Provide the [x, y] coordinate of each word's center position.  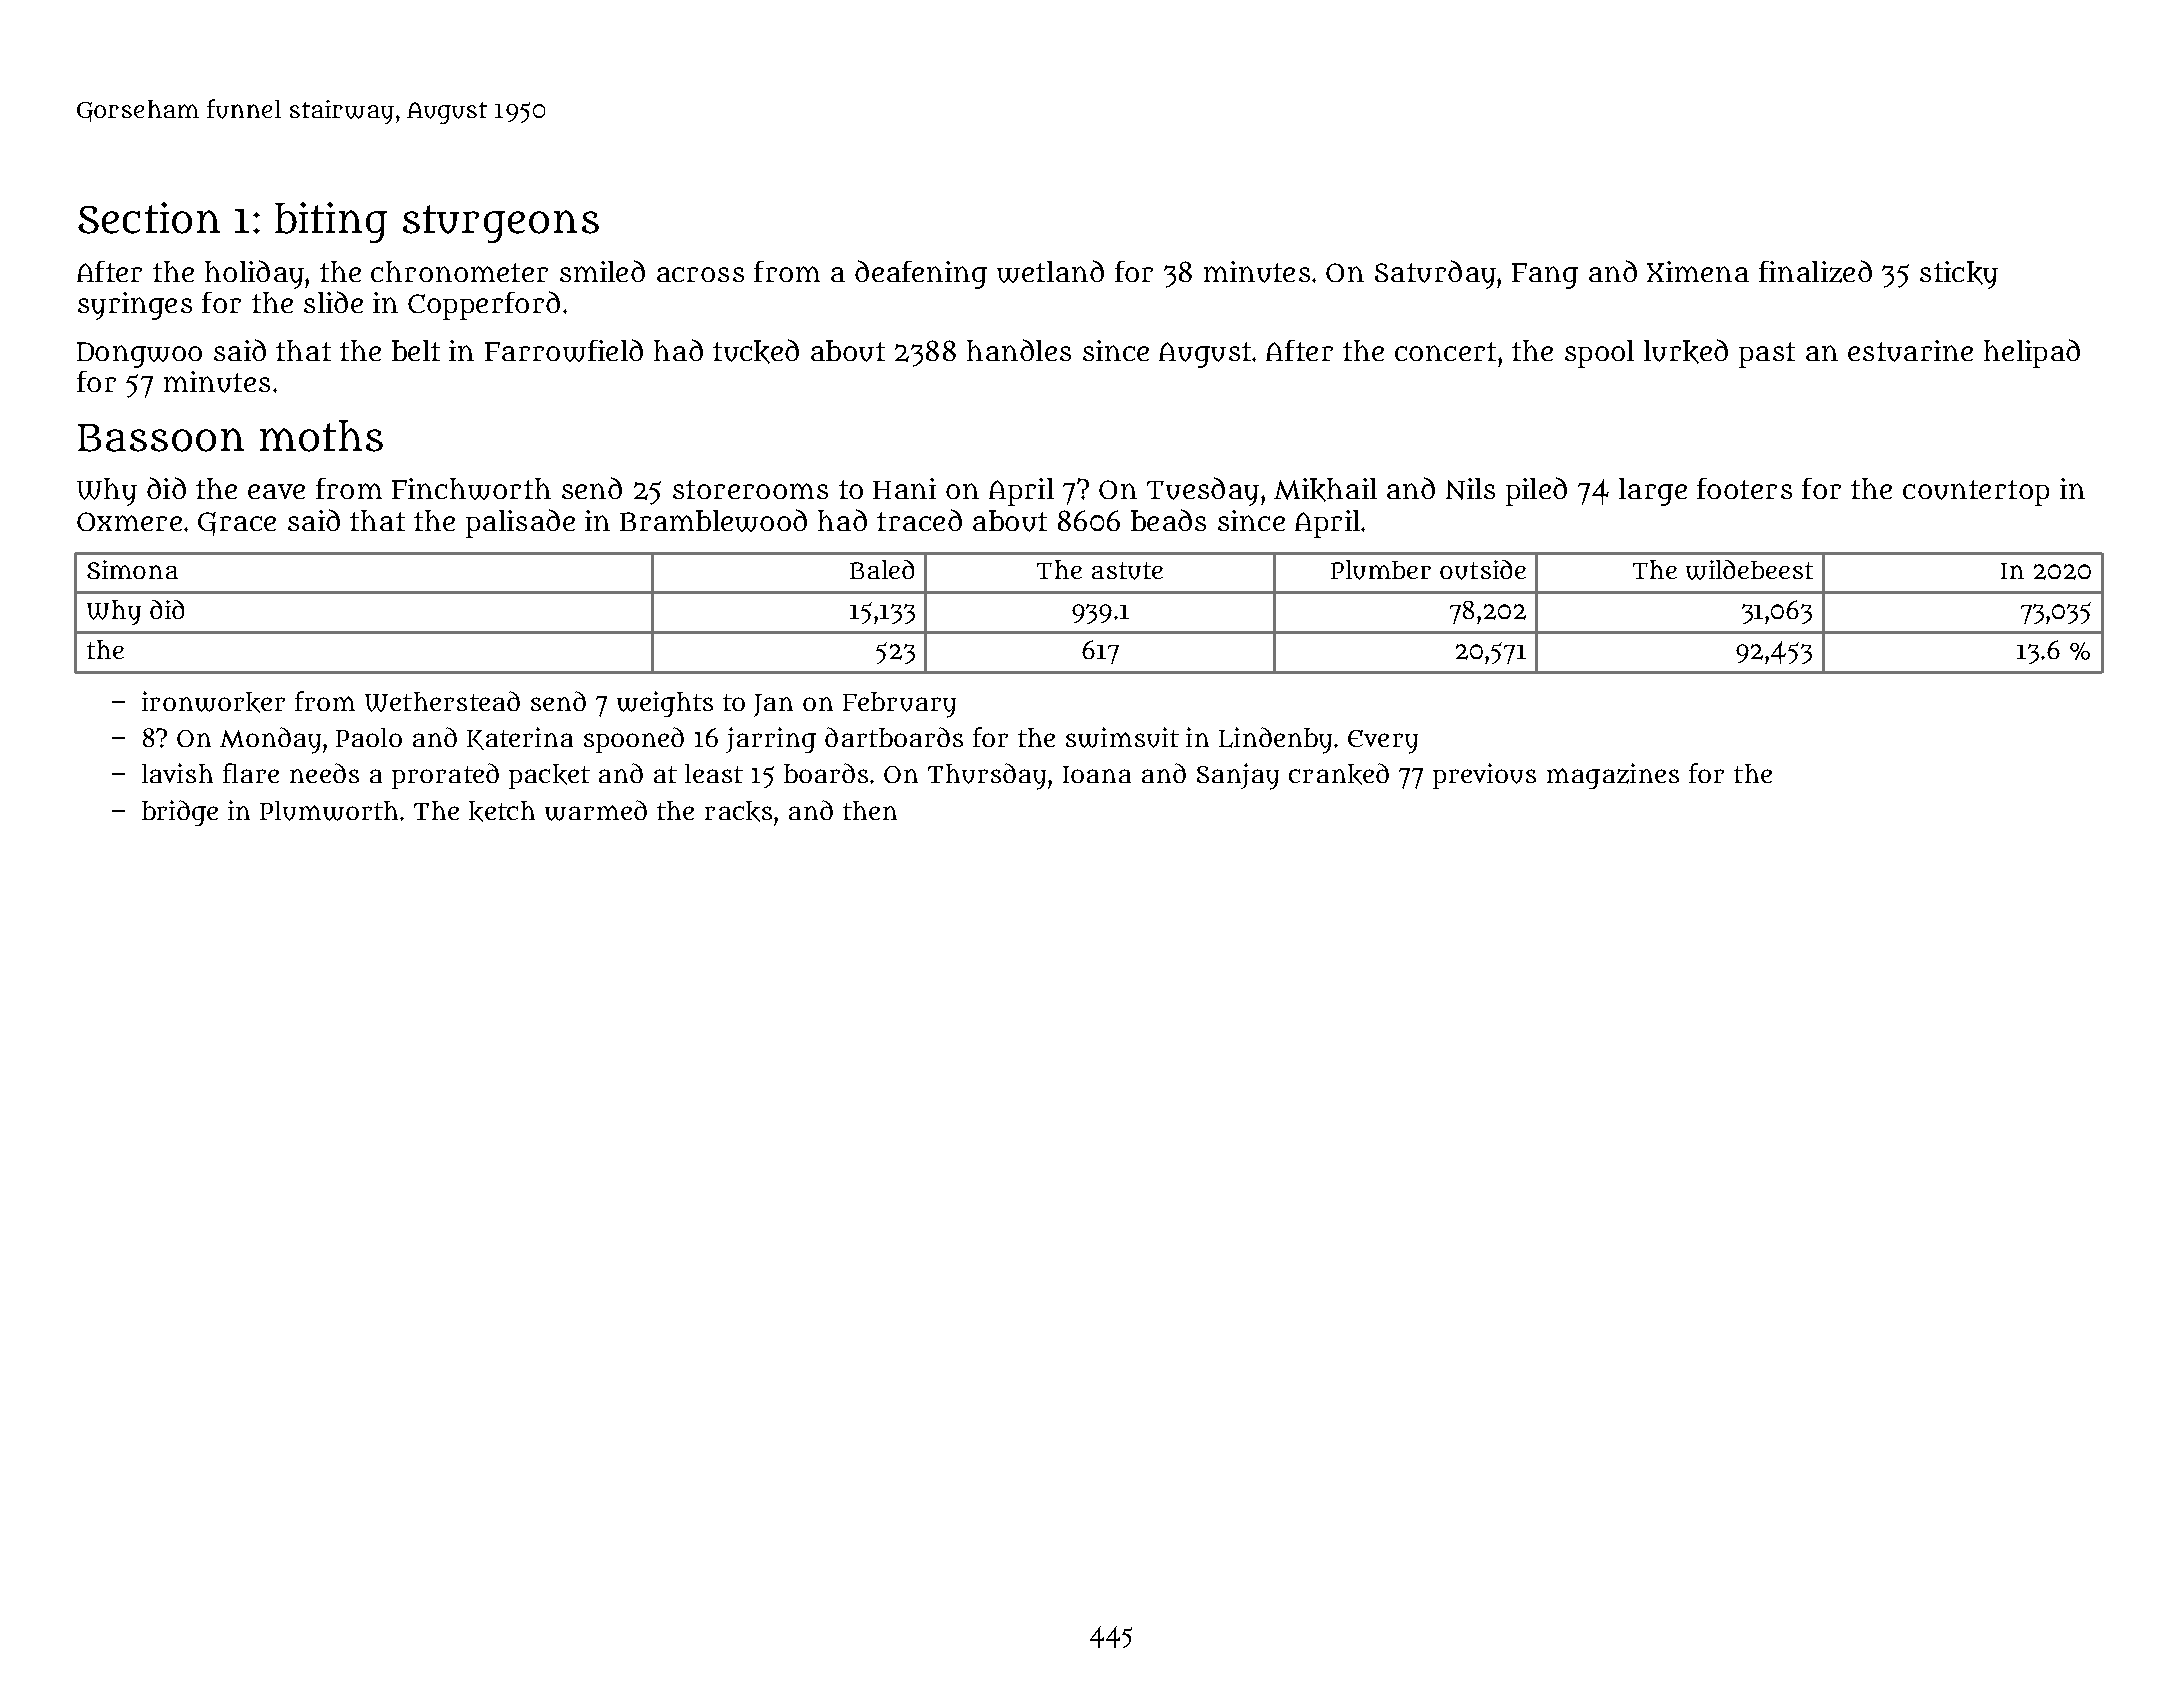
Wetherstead [442, 701]
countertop [1976, 493]
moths [321, 436]
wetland [1050, 271]
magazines [1613, 776]
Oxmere [129, 521]
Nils [1470, 489]
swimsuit [1122, 737]
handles [1019, 350]
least [714, 773]
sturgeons [501, 224]
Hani [904, 488]
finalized [1815, 271]
